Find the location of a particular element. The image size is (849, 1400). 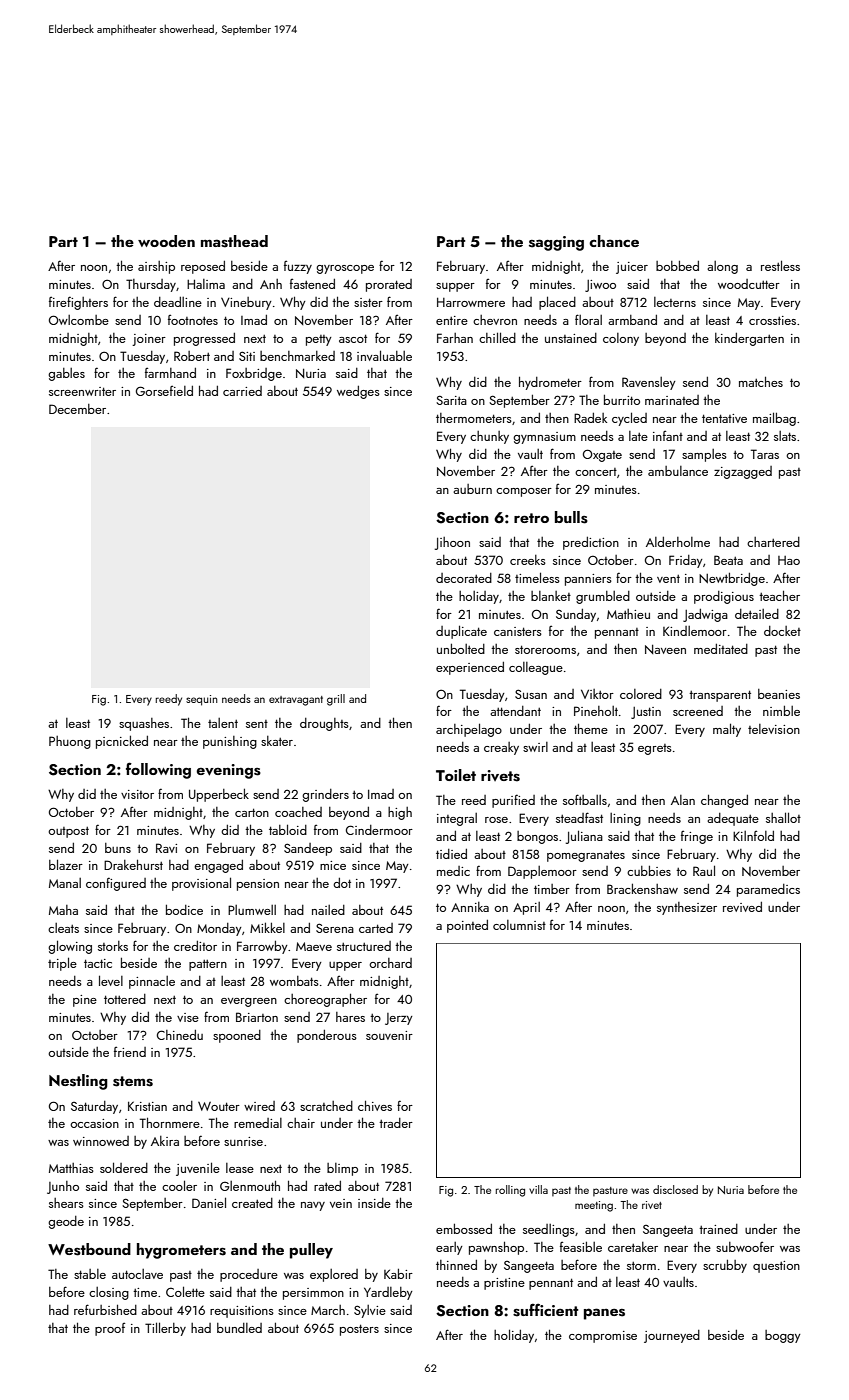

squashes is located at coordinates (144, 724).
